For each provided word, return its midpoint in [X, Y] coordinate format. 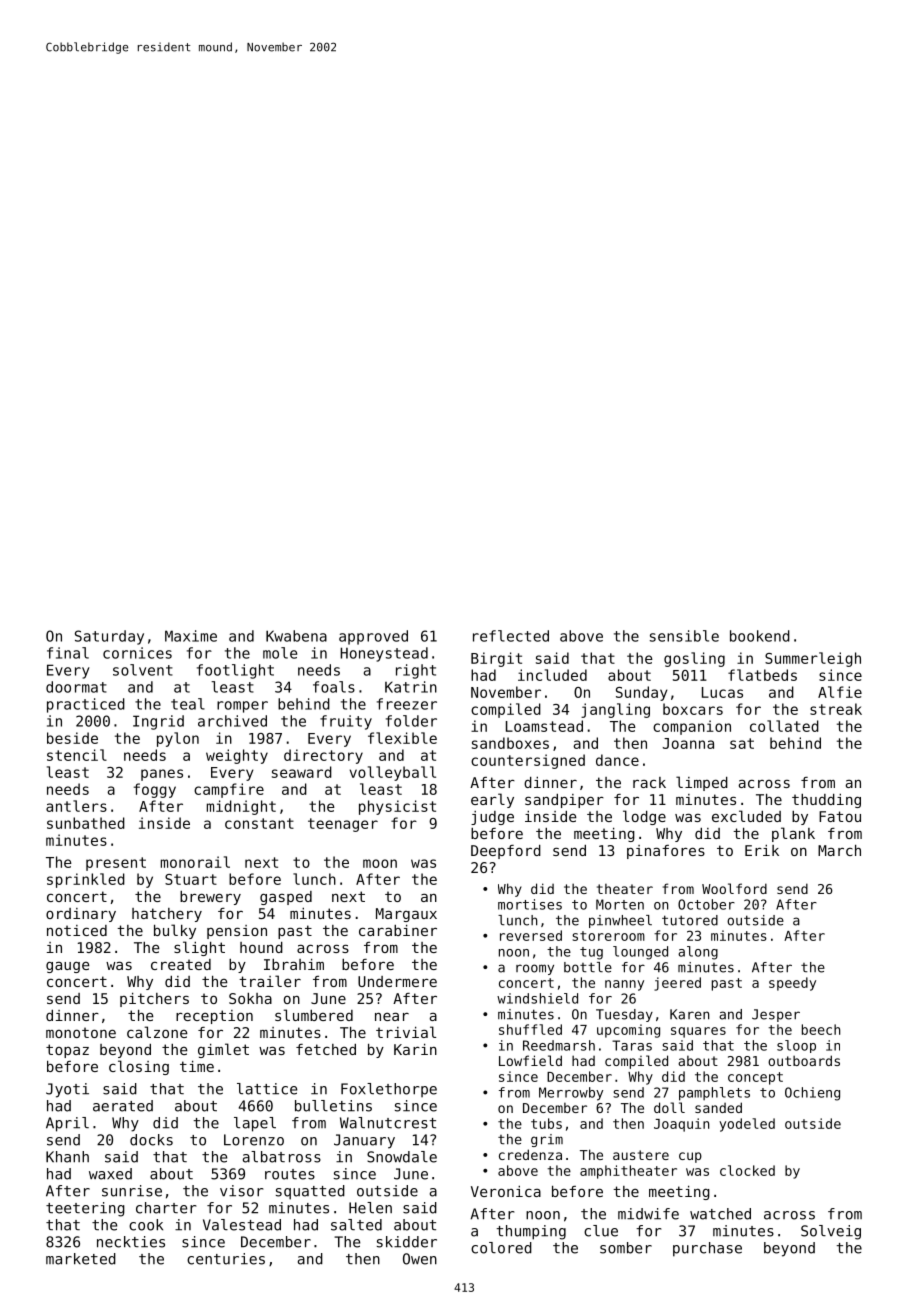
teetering [85, 1209]
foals [334, 687]
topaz [67, 1051]
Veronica [506, 1191]
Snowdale [402, 1157]
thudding [826, 801]
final [68, 653]
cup [690, 1157]
